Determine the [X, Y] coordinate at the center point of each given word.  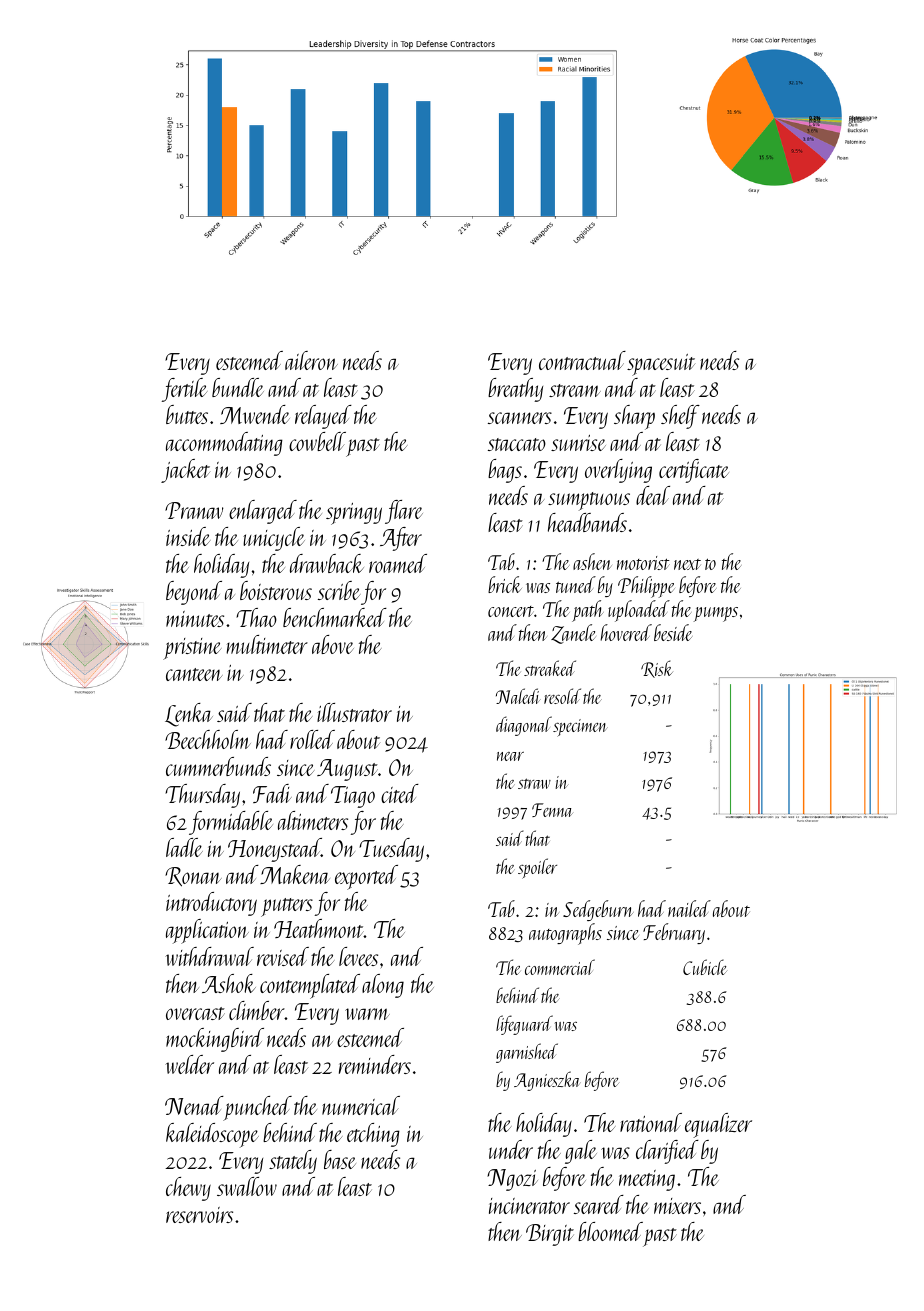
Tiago [353, 797]
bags [505, 471]
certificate [694, 471]
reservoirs [199, 1215]
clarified [667, 1152]
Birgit [550, 1235]
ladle [184, 847]
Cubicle [705, 967]
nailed [689, 908]
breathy [515, 390]
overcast [195, 1013]
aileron [311, 360]
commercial [560, 967]
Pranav [194, 510]
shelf [680, 417]
